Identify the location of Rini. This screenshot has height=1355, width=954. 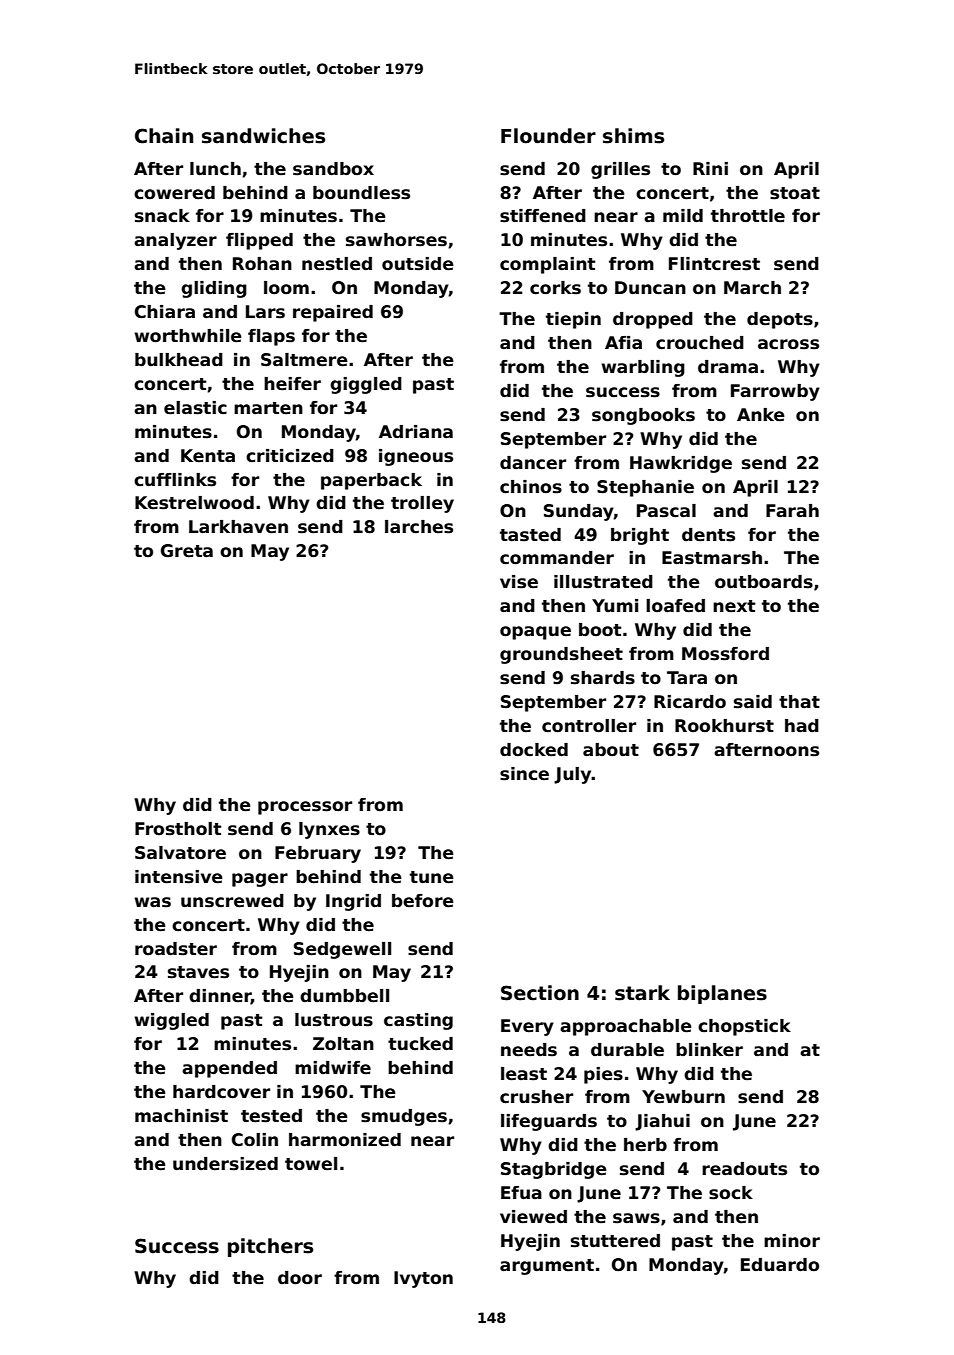
(710, 168).
